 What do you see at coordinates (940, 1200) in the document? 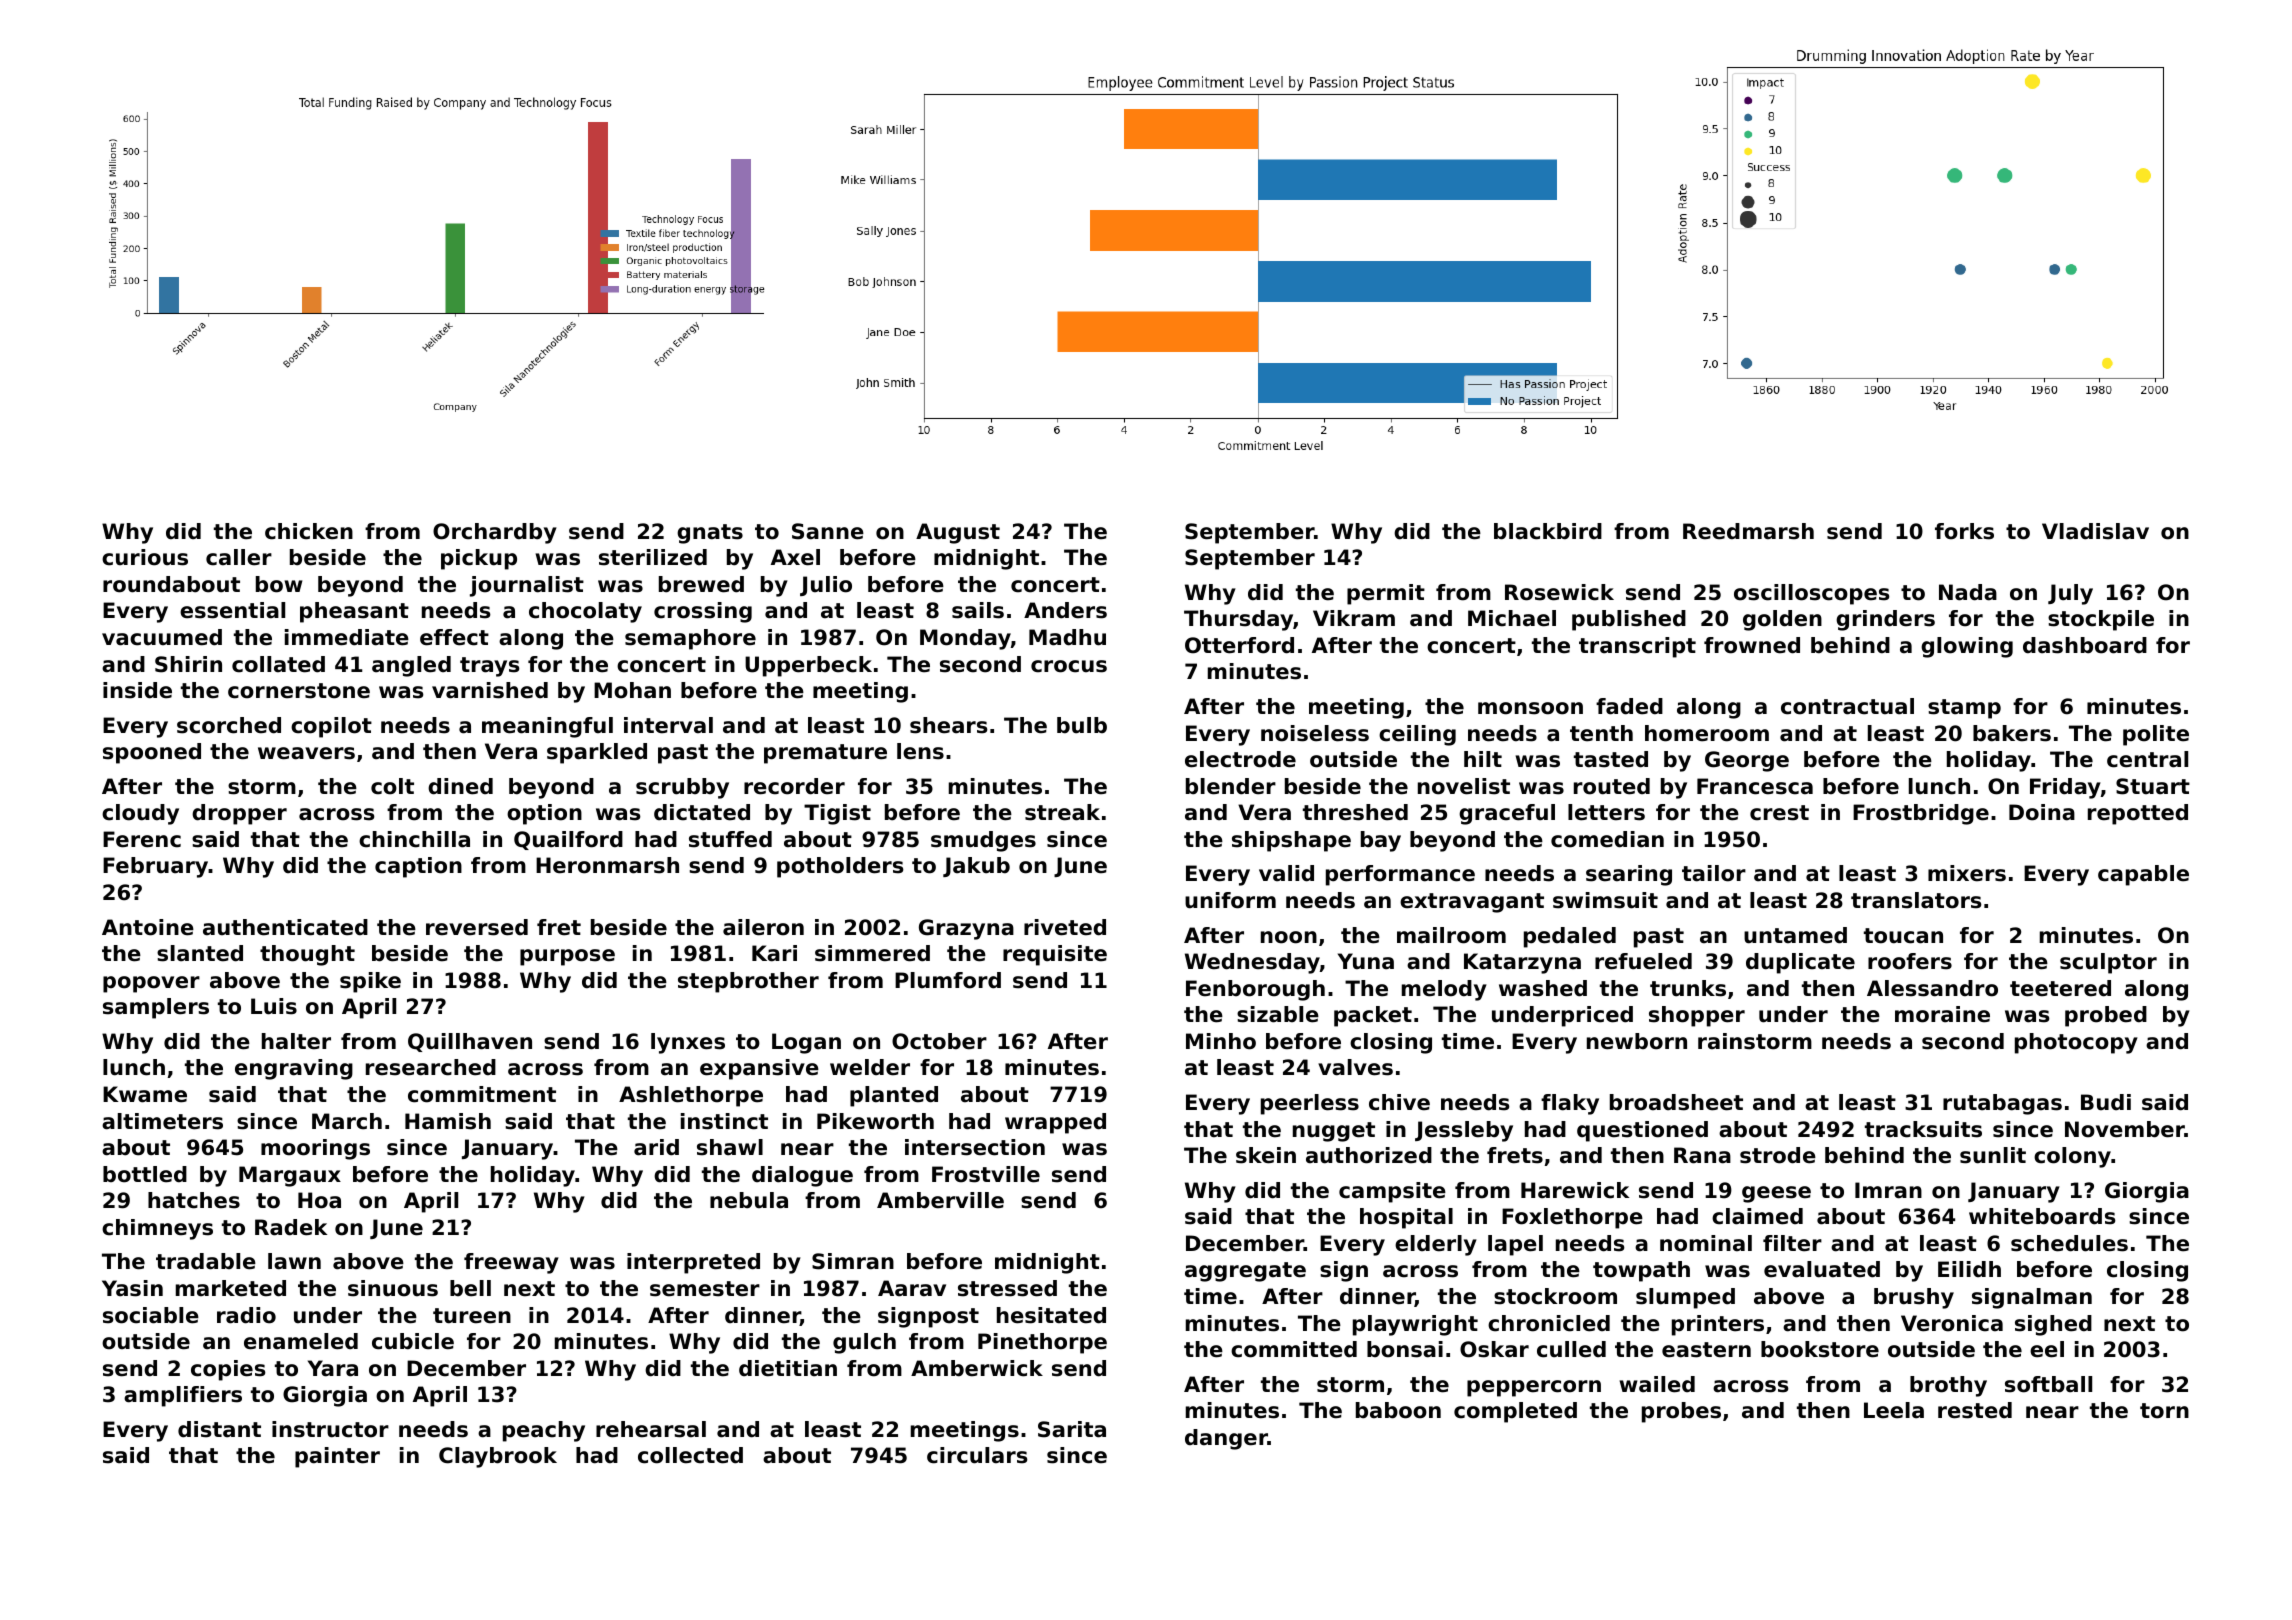
I see `Amberville` at bounding box center [940, 1200].
